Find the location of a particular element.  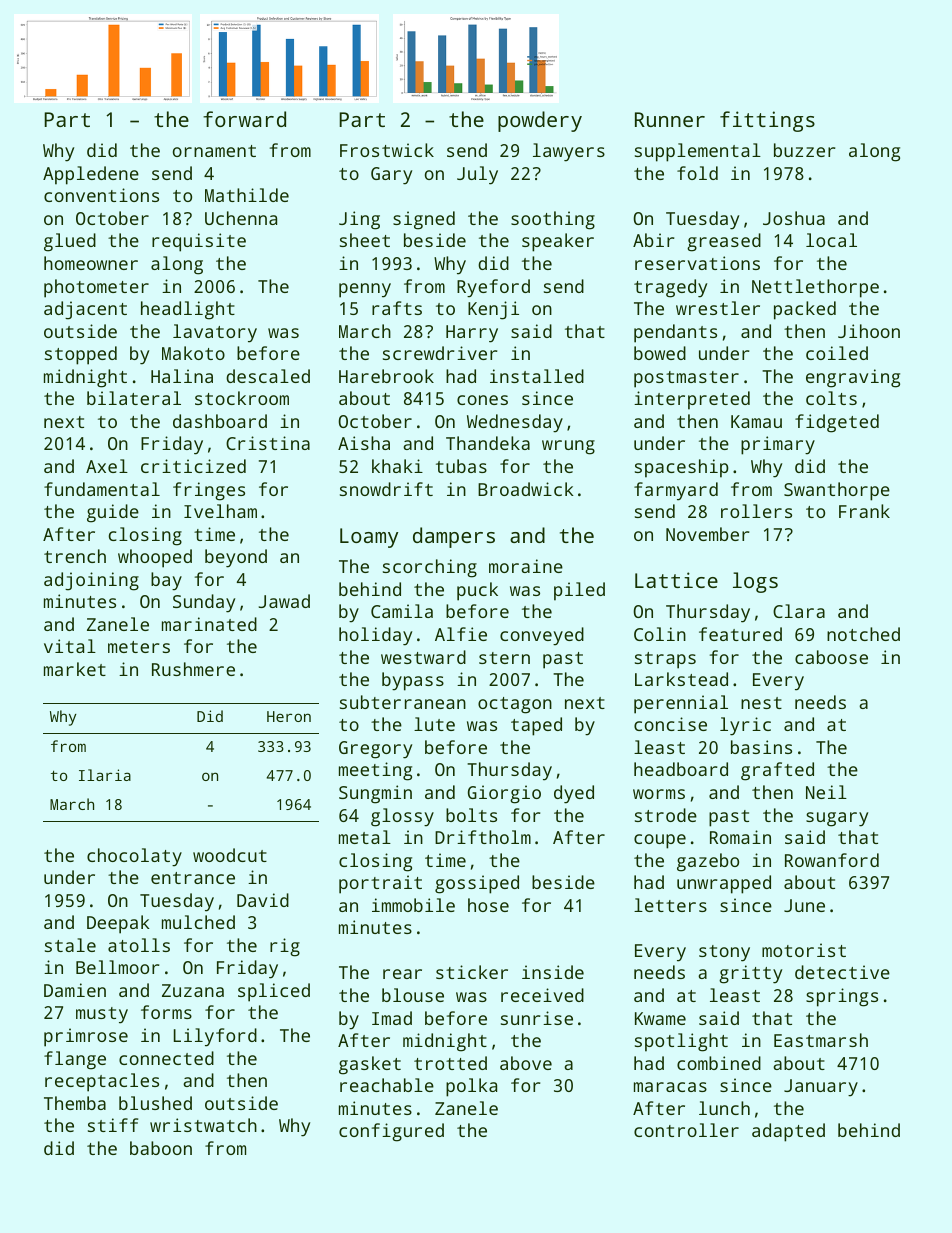

farmyard is located at coordinates (676, 491).
